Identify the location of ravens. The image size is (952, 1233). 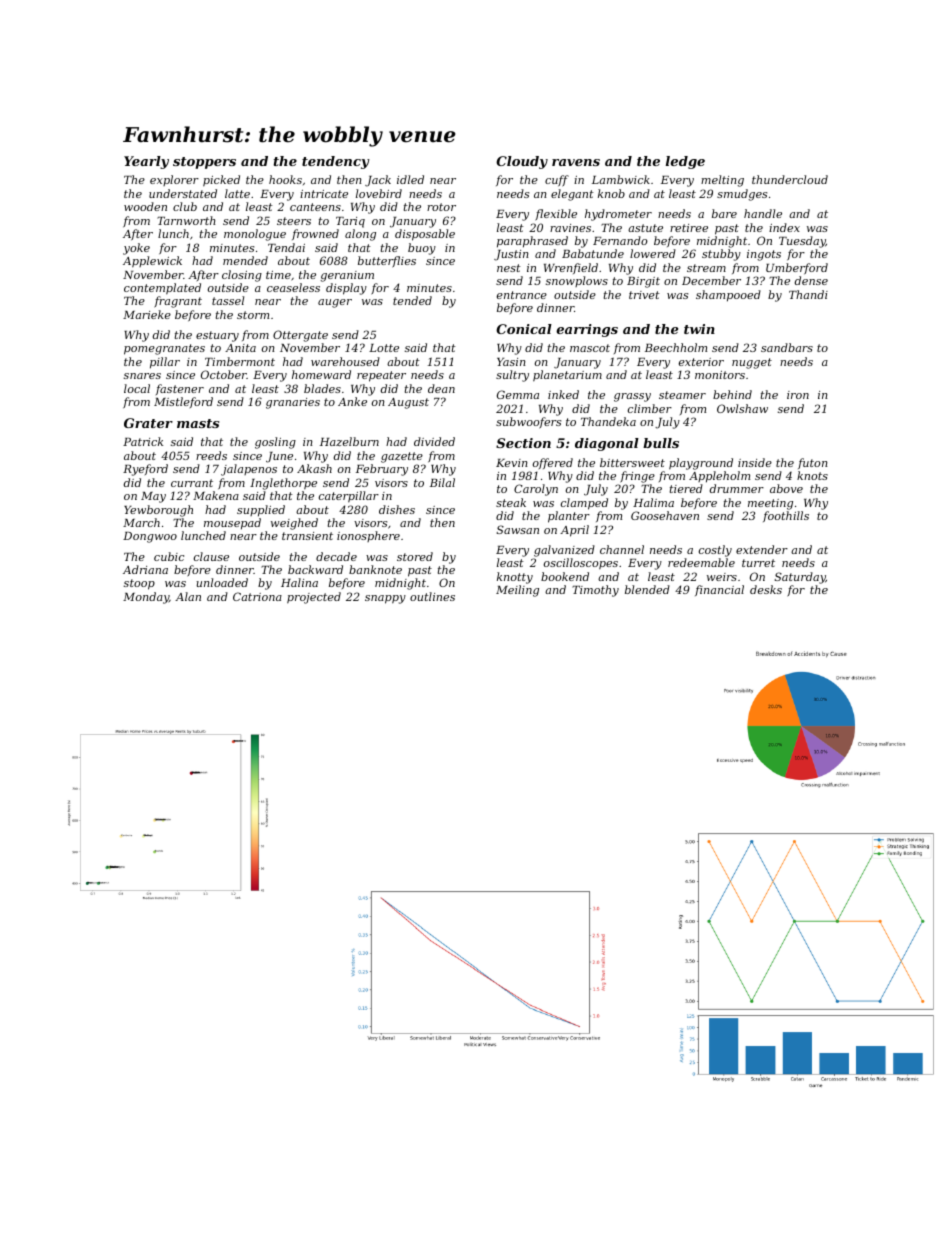
(576, 162).
